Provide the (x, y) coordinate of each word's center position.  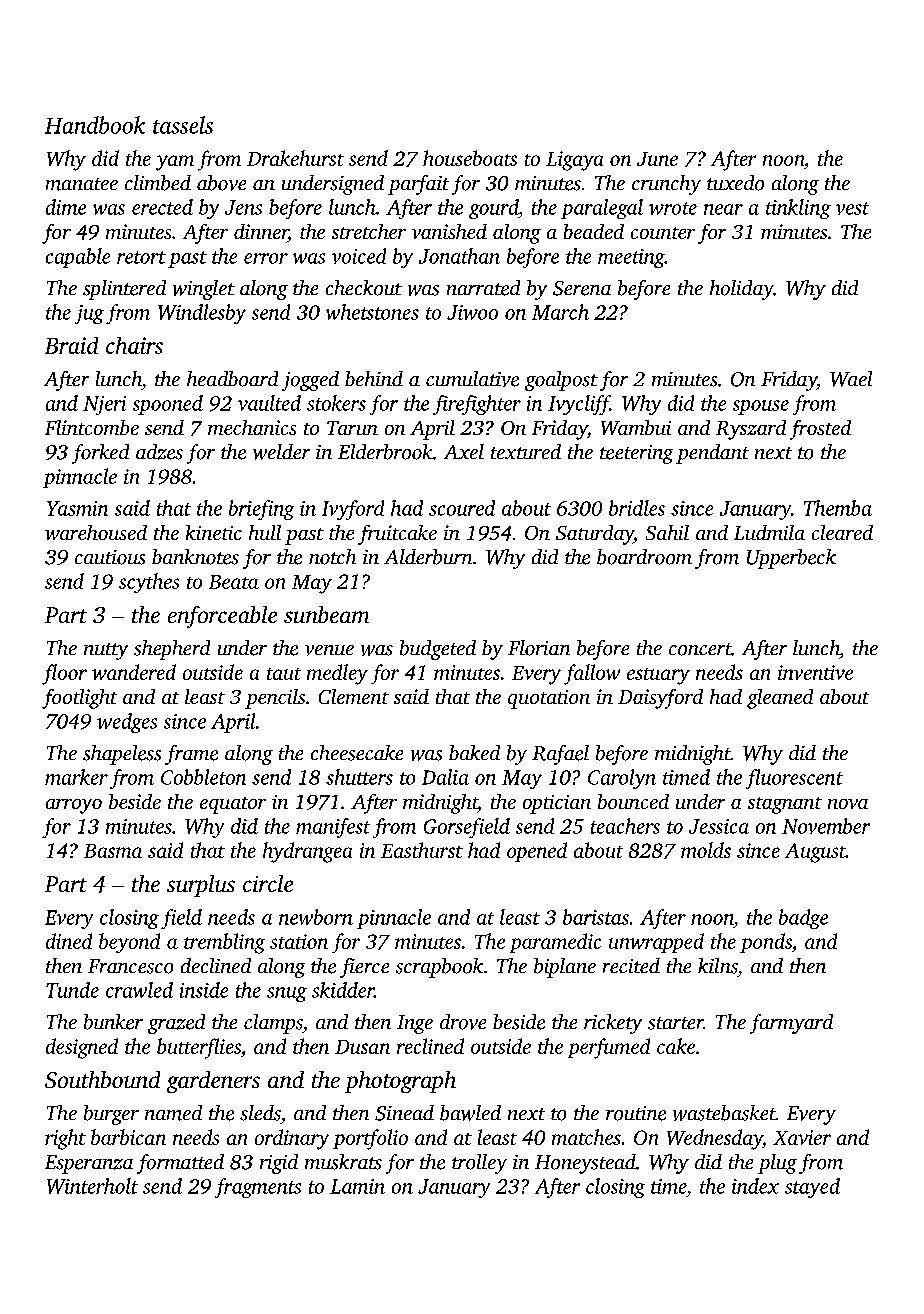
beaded (594, 231)
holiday (742, 290)
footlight (79, 699)
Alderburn (428, 557)
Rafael (560, 755)
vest (852, 208)
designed (82, 1048)
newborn (316, 917)
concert (700, 649)
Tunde (72, 990)
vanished (449, 231)
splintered (124, 290)
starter (675, 1023)
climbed (158, 183)
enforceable (222, 617)
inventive (815, 672)
